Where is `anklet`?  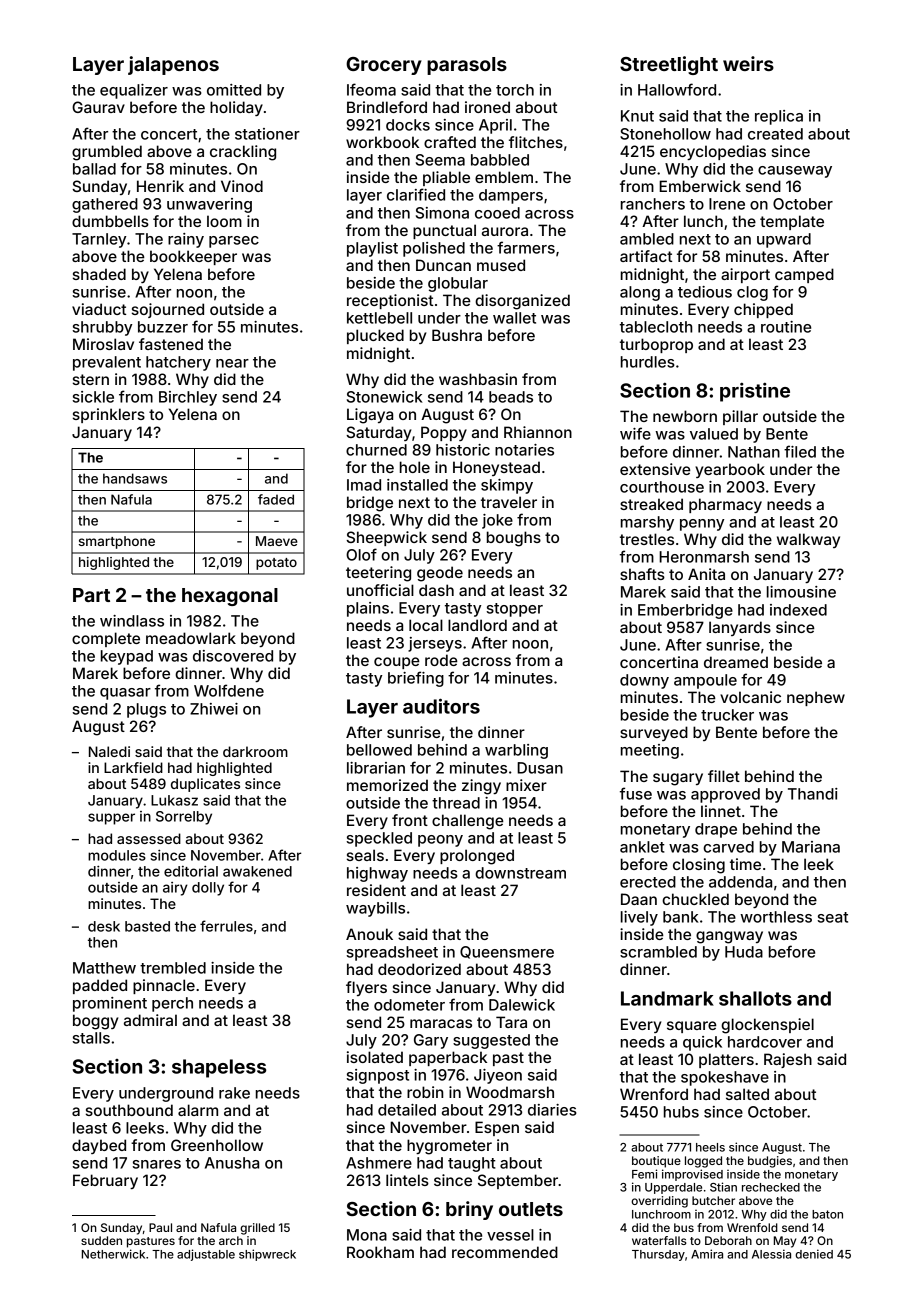
anklet is located at coordinates (642, 847).
